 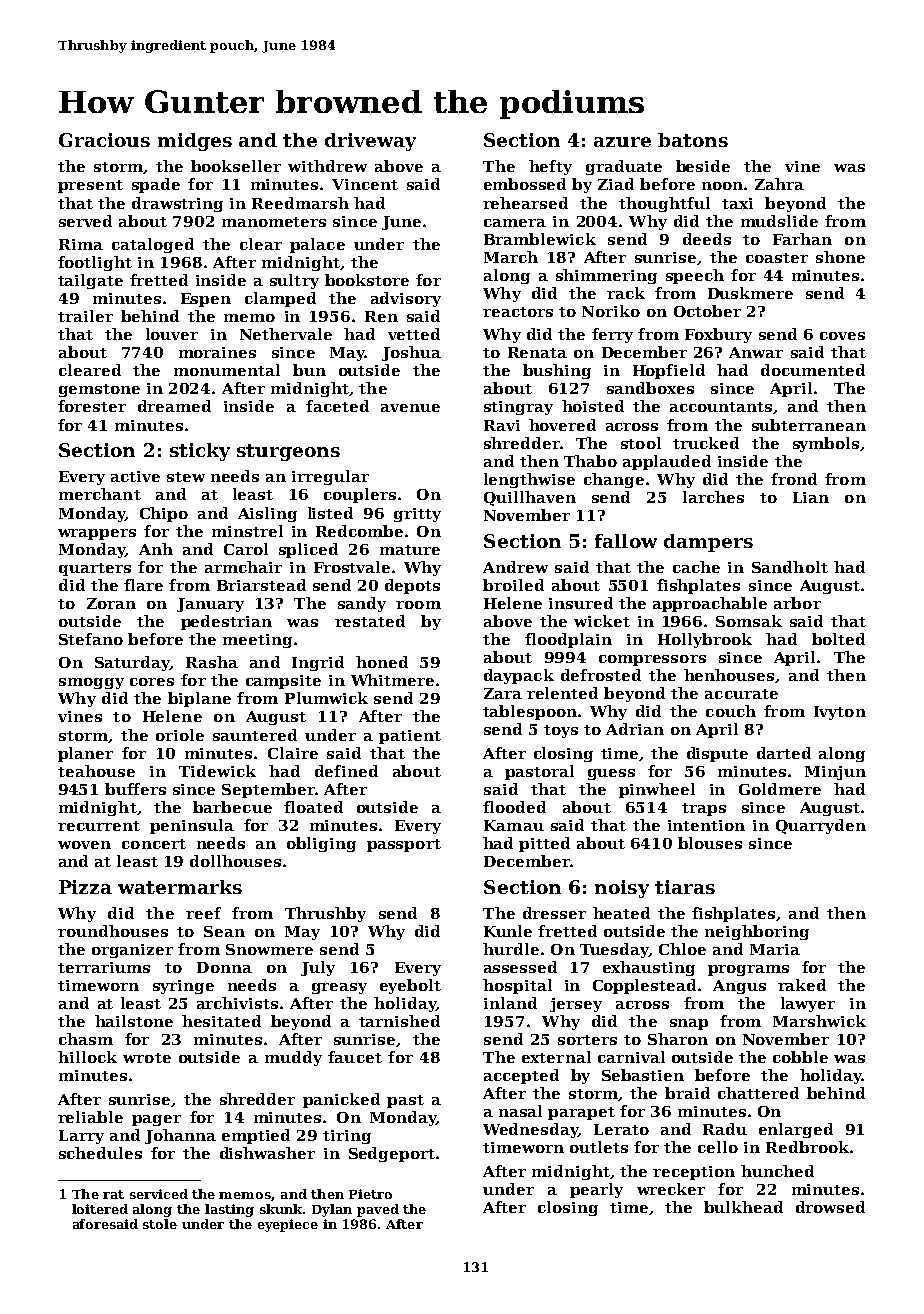 I want to click on paved, so click(x=378, y=1210).
